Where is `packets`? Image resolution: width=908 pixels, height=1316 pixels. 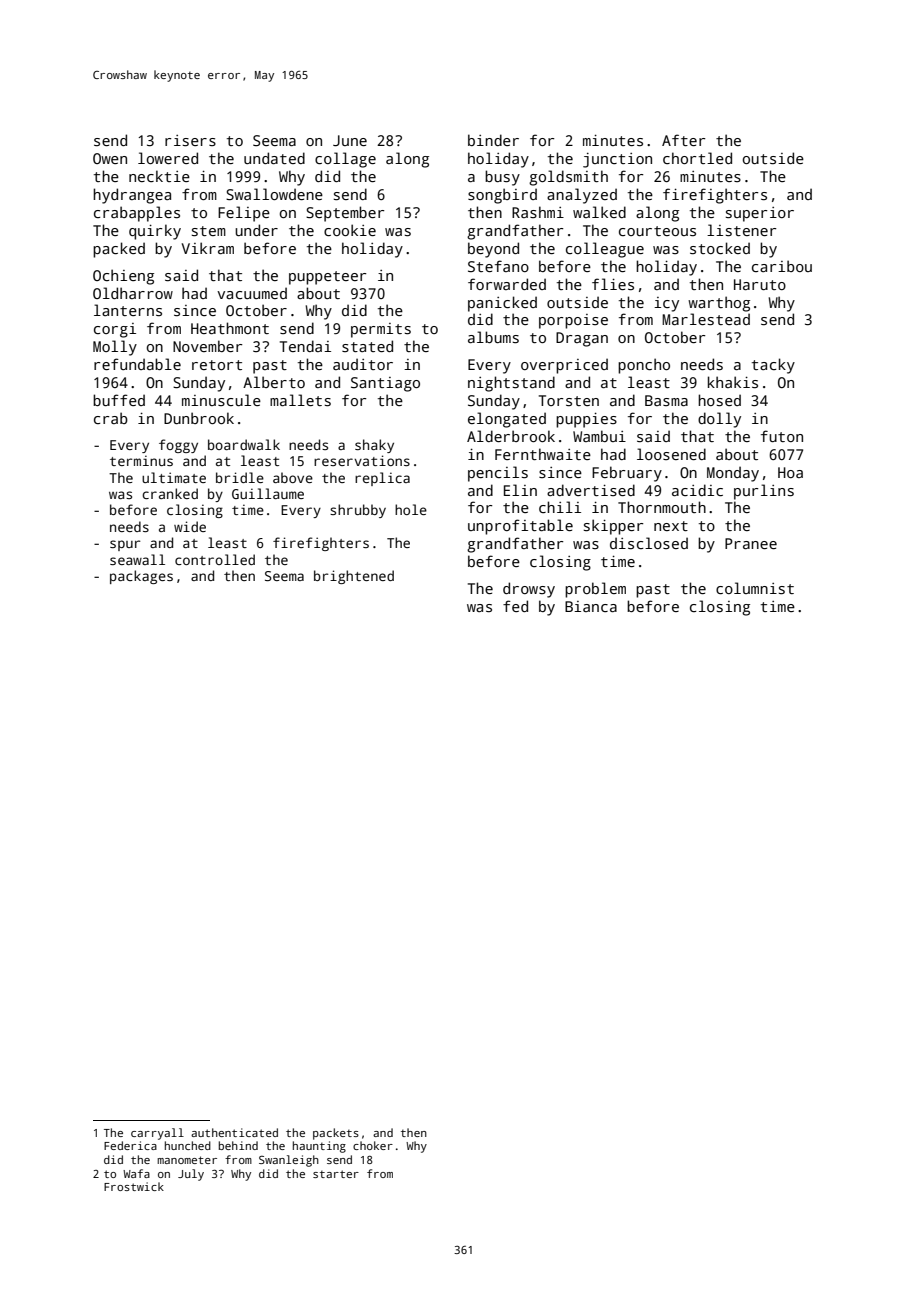 packets is located at coordinates (336, 1134).
